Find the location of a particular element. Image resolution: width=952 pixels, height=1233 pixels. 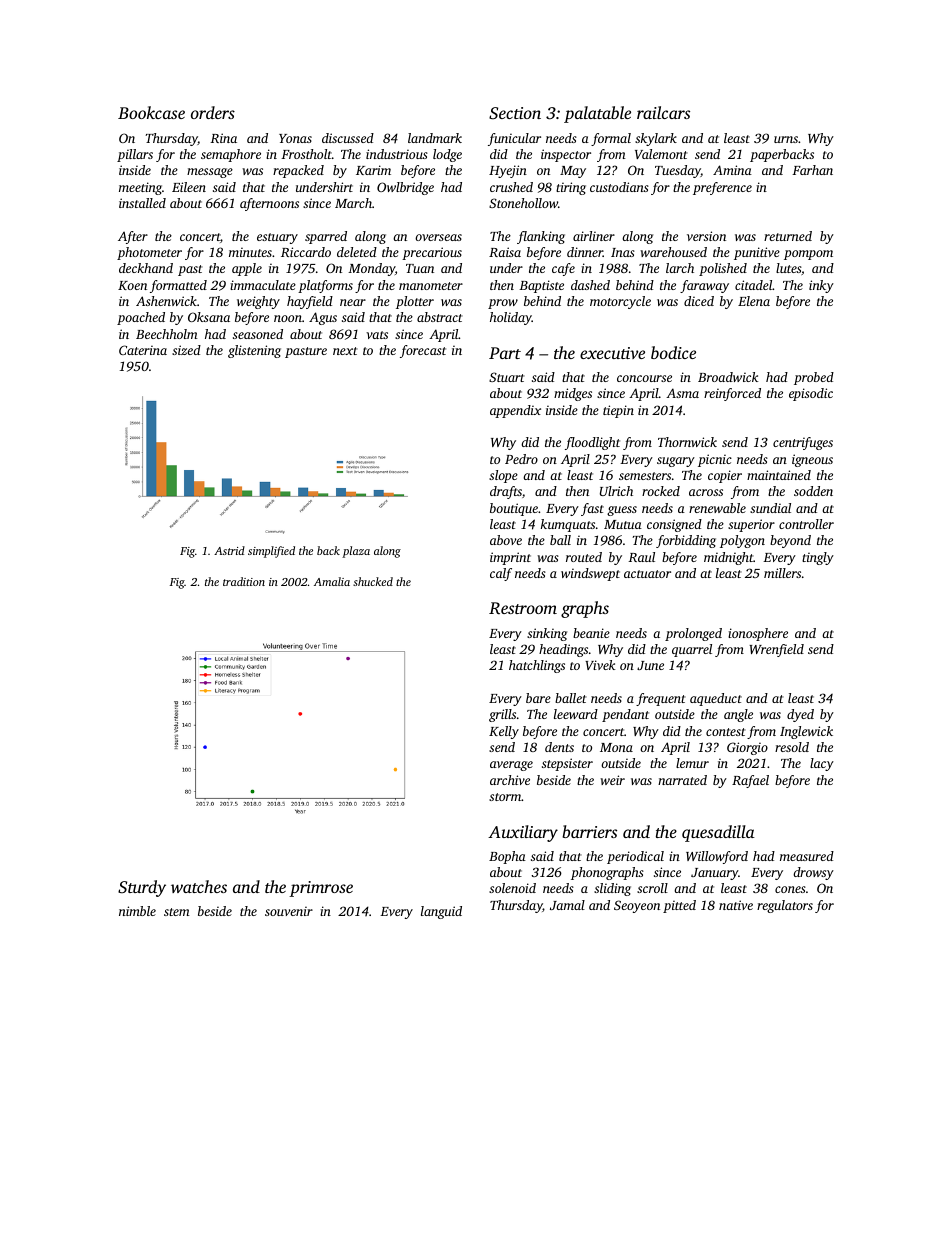

urns is located at coordinates (786, 139).
